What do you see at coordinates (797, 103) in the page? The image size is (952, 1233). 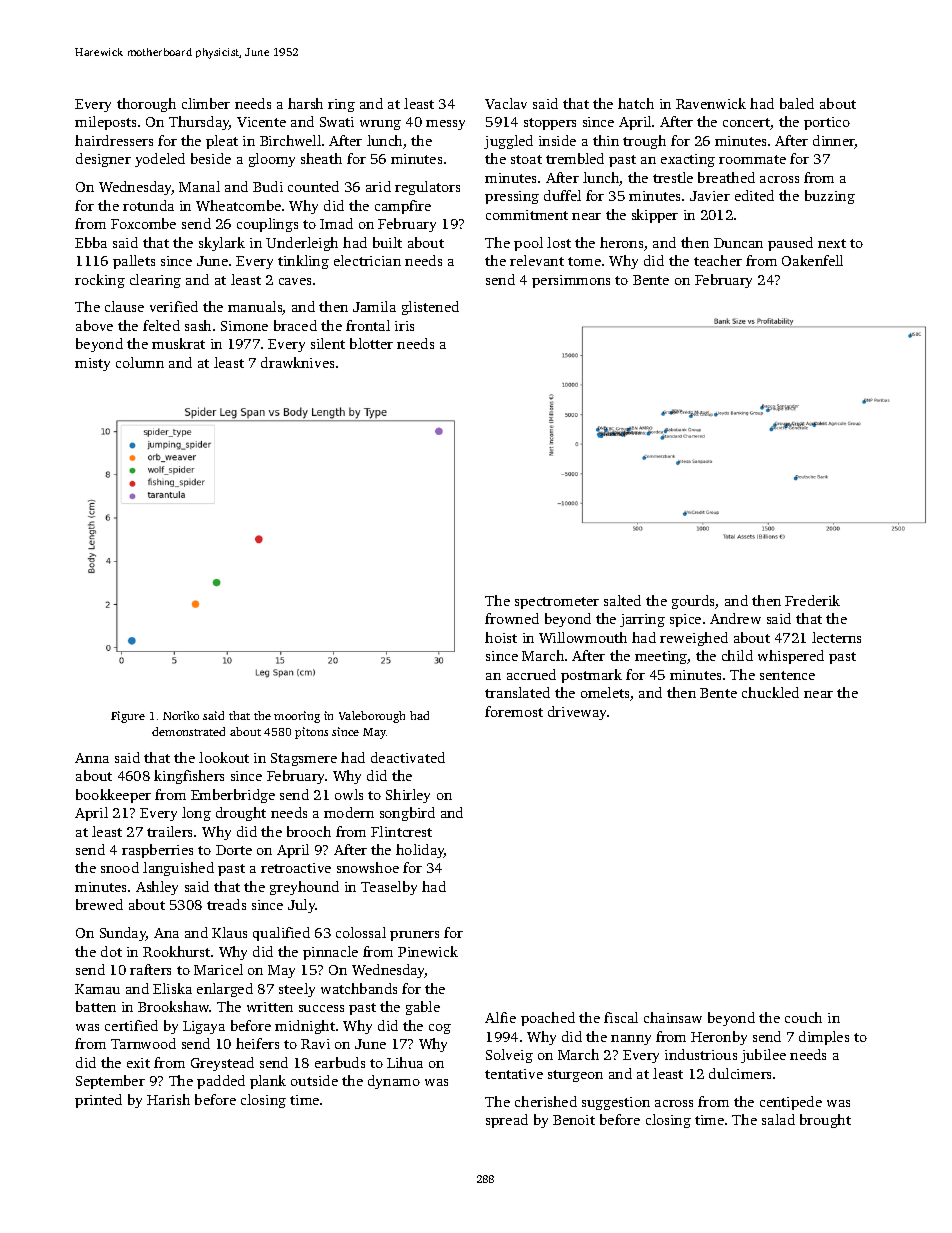 I see `baled` at bounding box center [797, 103].
